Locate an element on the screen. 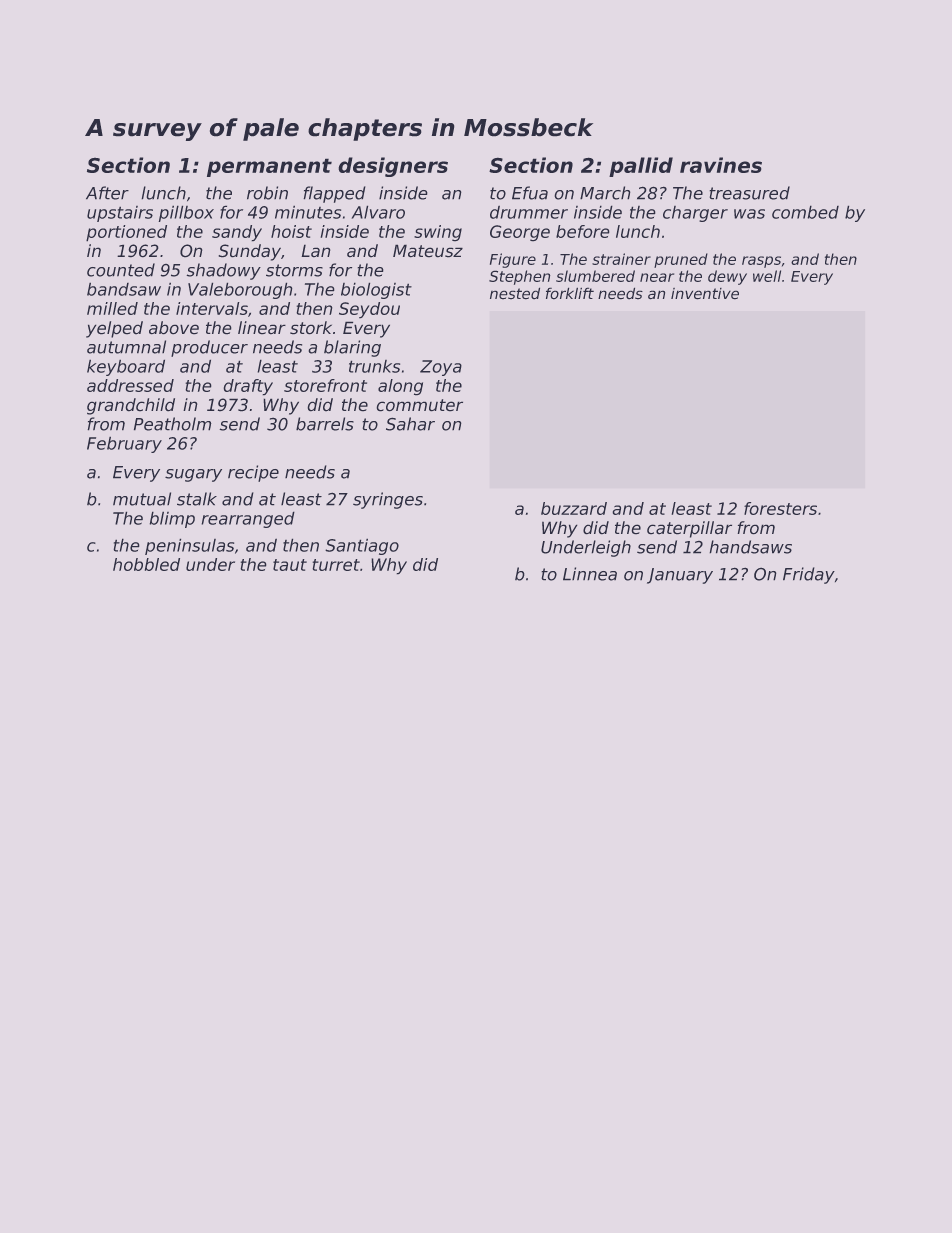  Zoya is located at coordinates (441, 368).
